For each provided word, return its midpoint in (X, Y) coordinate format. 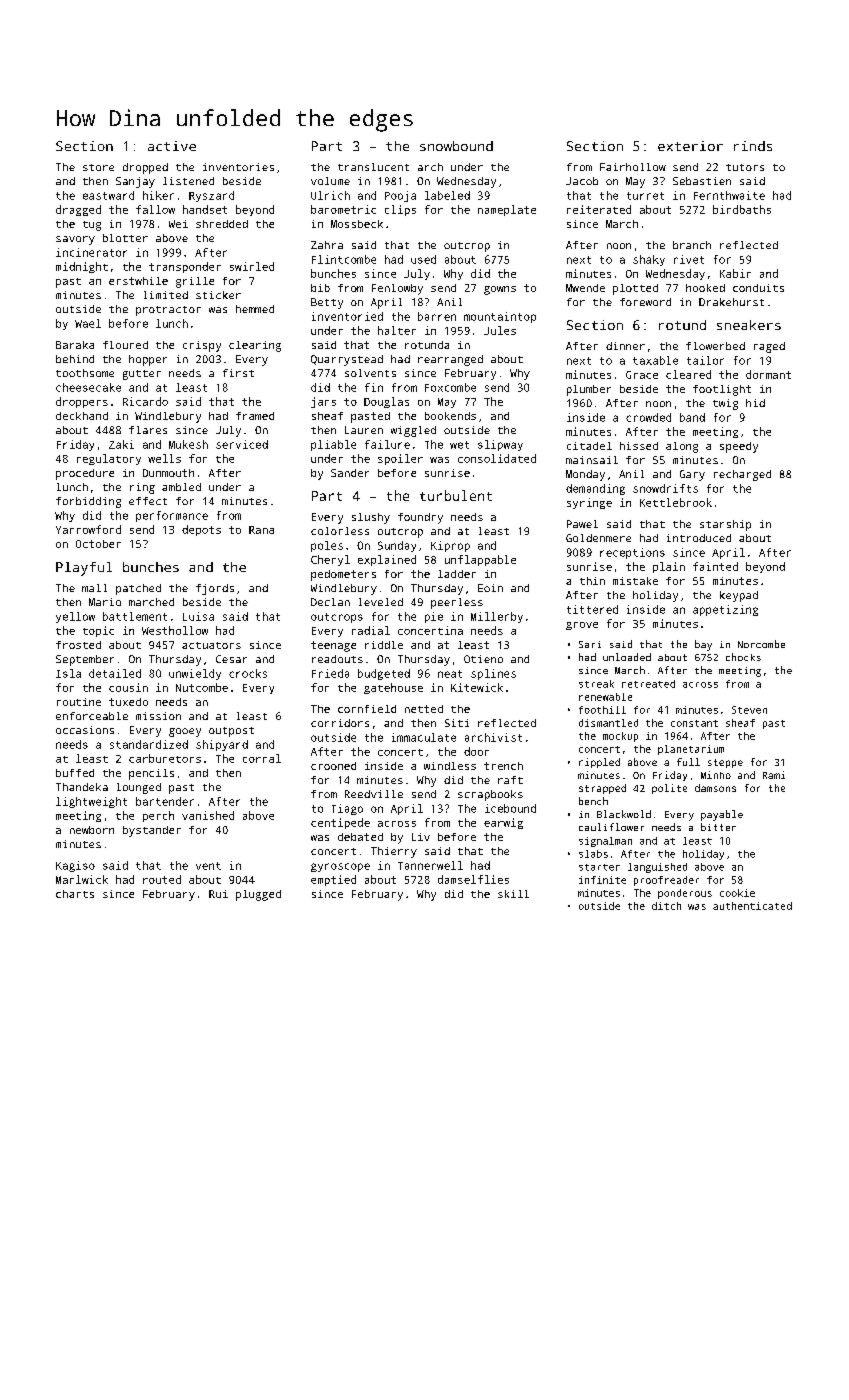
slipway (500, 445)
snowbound (456, 146)
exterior (690, 146)
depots (201, 530)
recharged (742, 475)
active (172, 146)
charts (75, 894)
